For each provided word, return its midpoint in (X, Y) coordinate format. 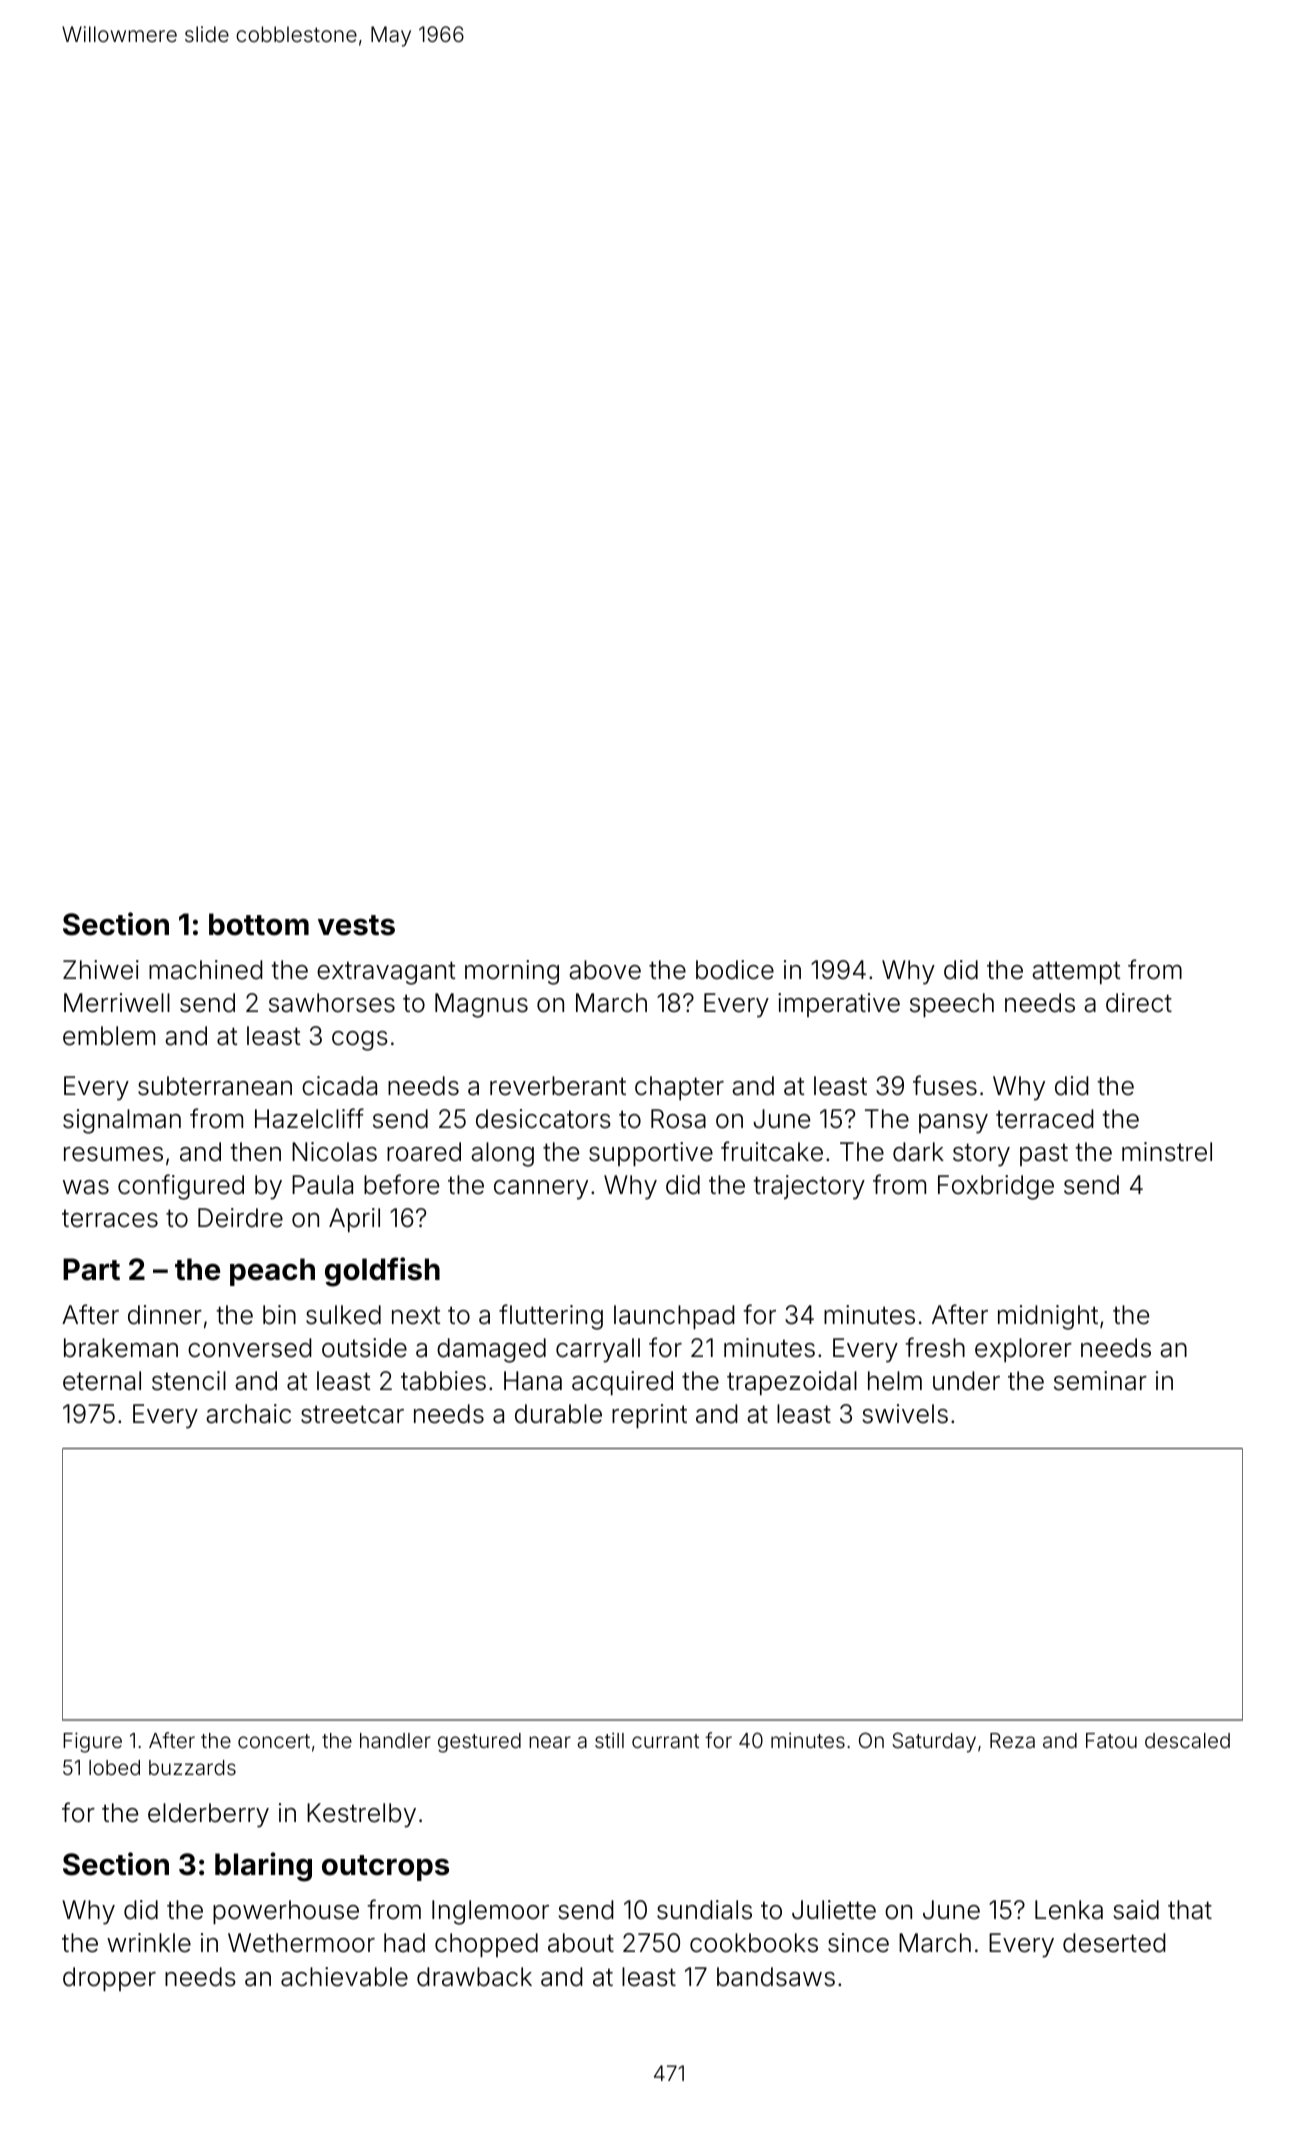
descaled (1187, 1740)
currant (665, 1741)
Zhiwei (101, 970)
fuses (945, 1085)
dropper (109, 1979)
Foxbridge (996, 1187)
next (416, 1315)
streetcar (352, 1414)
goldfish (382, 1272)
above (605, 970)
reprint (649, 1416)
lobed (114, 1767)
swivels (905, 1414)
